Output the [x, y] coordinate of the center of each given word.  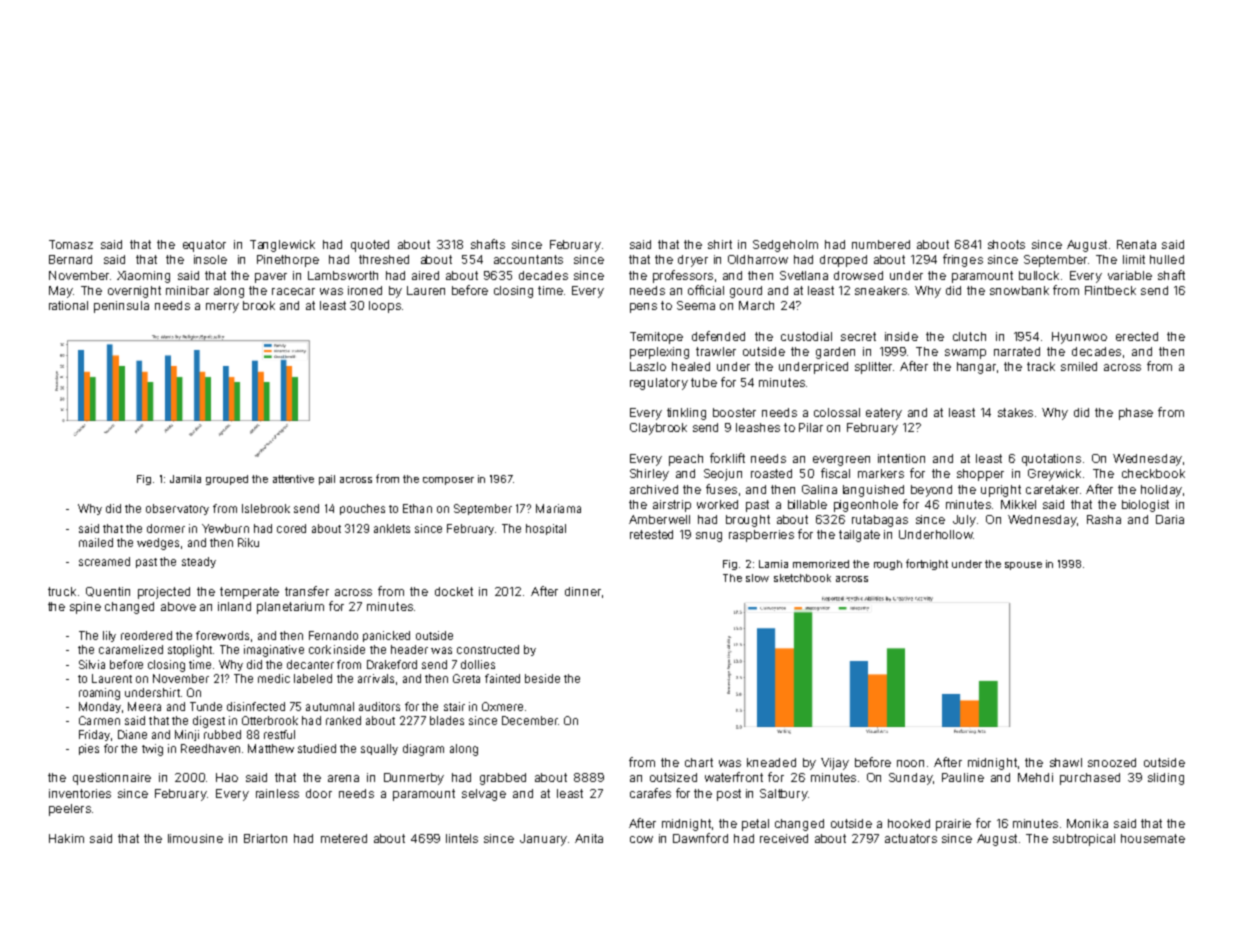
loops [385, 307]
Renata [1136, 244]
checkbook [1153, 473]
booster [734, 412]
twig [152, 750]
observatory [177, 509]
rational [68, 305]
